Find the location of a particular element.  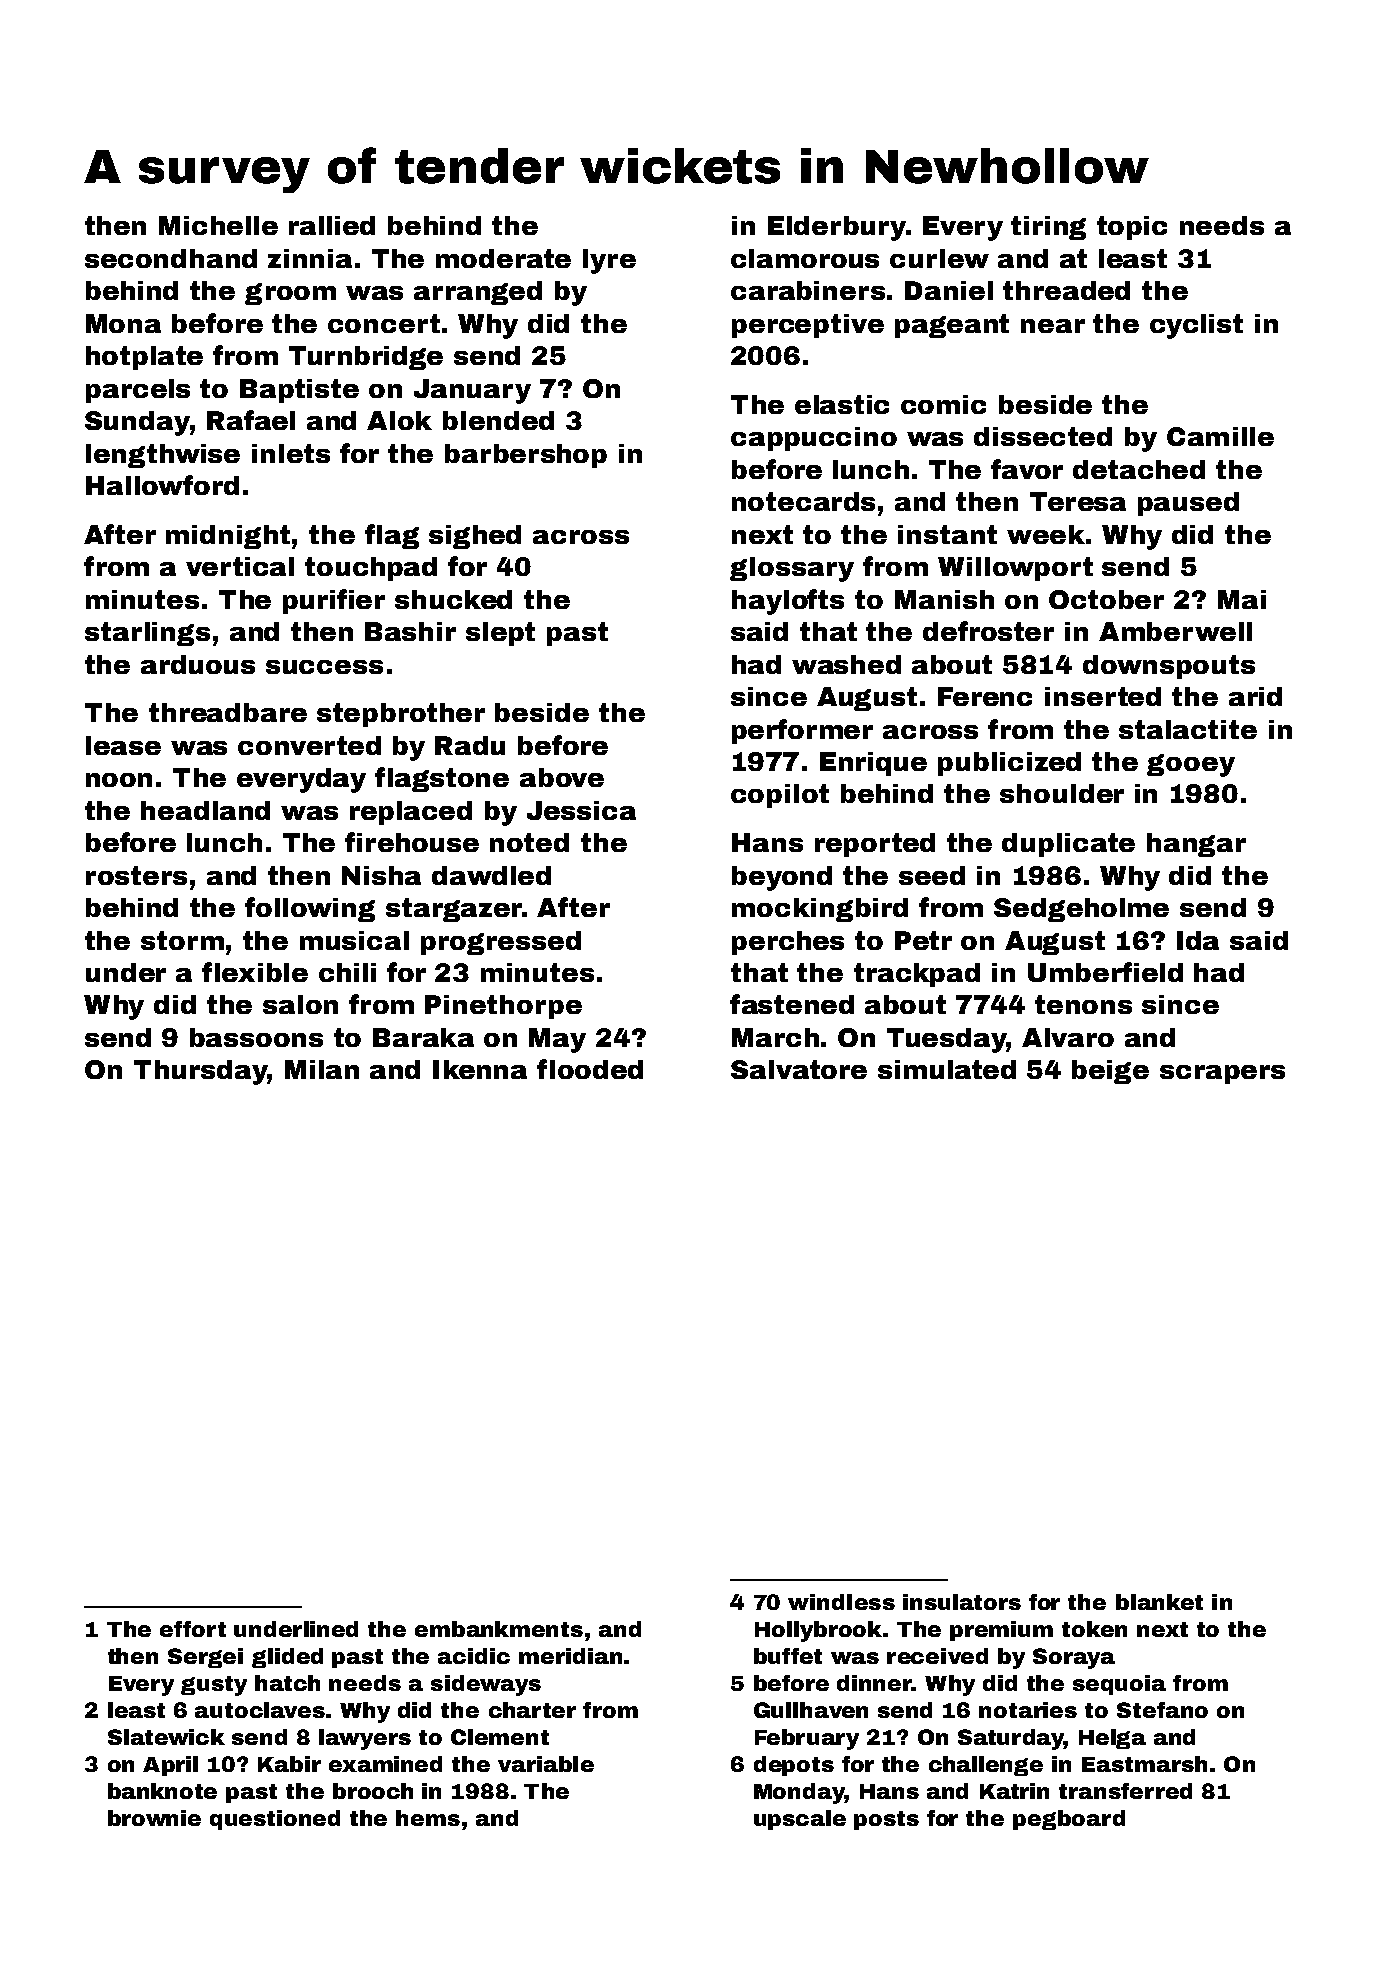

moderate is located at coordinates (503, 258).
